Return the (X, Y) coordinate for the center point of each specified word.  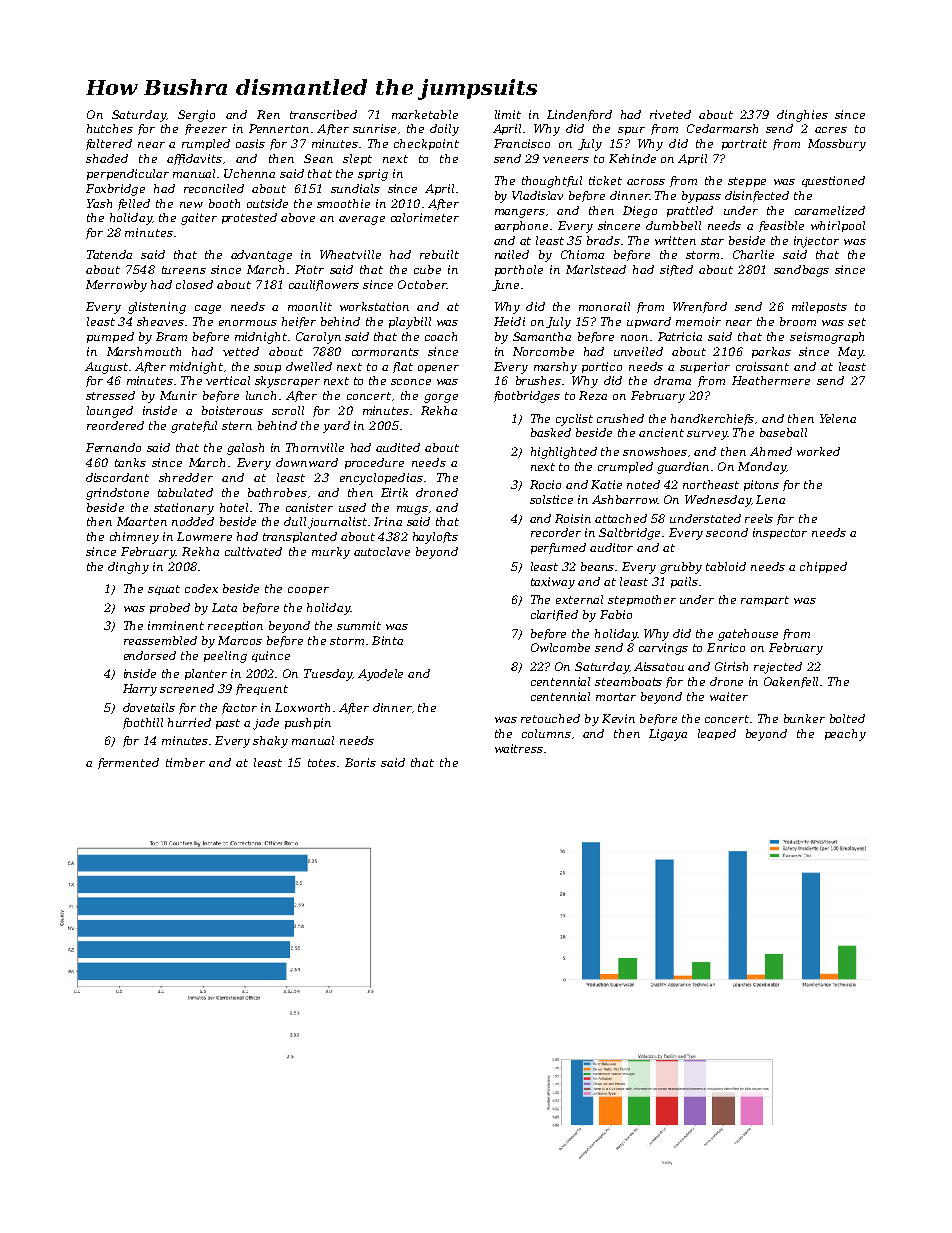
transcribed (323, 114)
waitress (519, 748)
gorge (441, 398)
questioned (833, 181)
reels (759, 518)
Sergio (196, 116)
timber (185, 762)
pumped (110, 337)
